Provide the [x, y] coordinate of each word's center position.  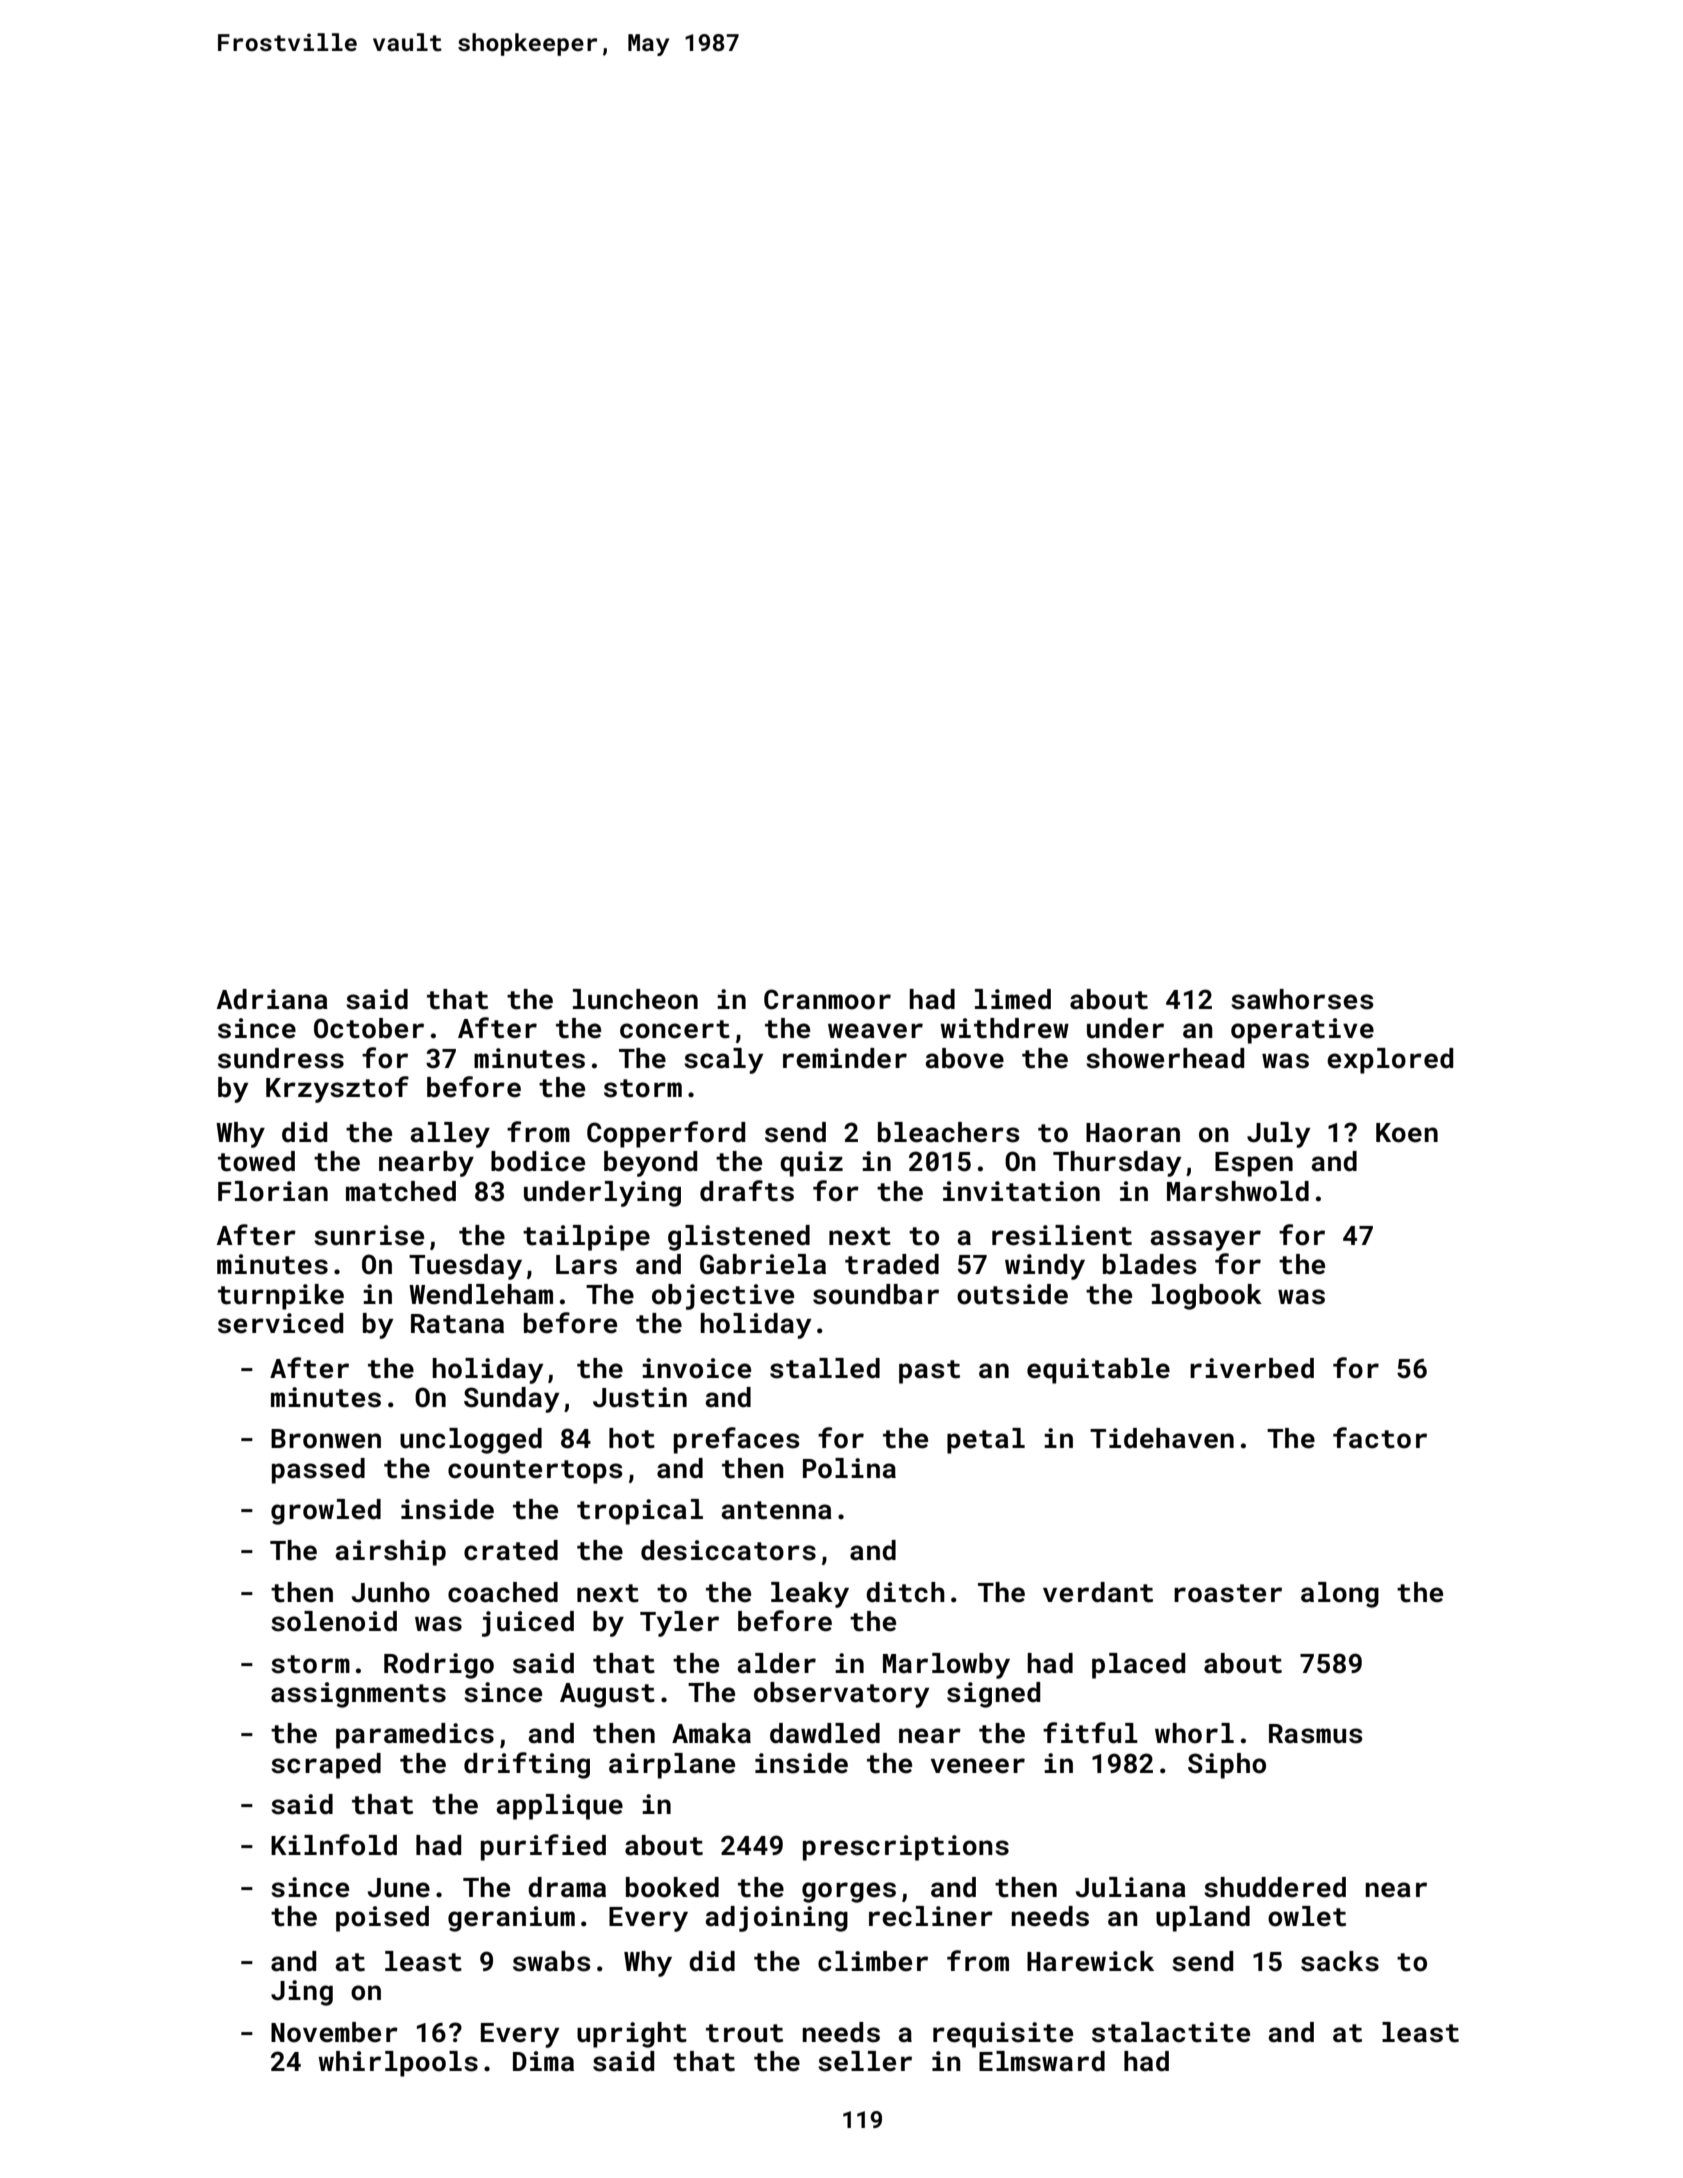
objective [723, 1297]
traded [892, 1264]
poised [382, 1919]
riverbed [1252, 1368]
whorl [1194, 1733]
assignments [358, 1695]
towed [256, 1161]
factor [1380, 1438]
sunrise [369, 1235]
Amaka [711, 1733]
